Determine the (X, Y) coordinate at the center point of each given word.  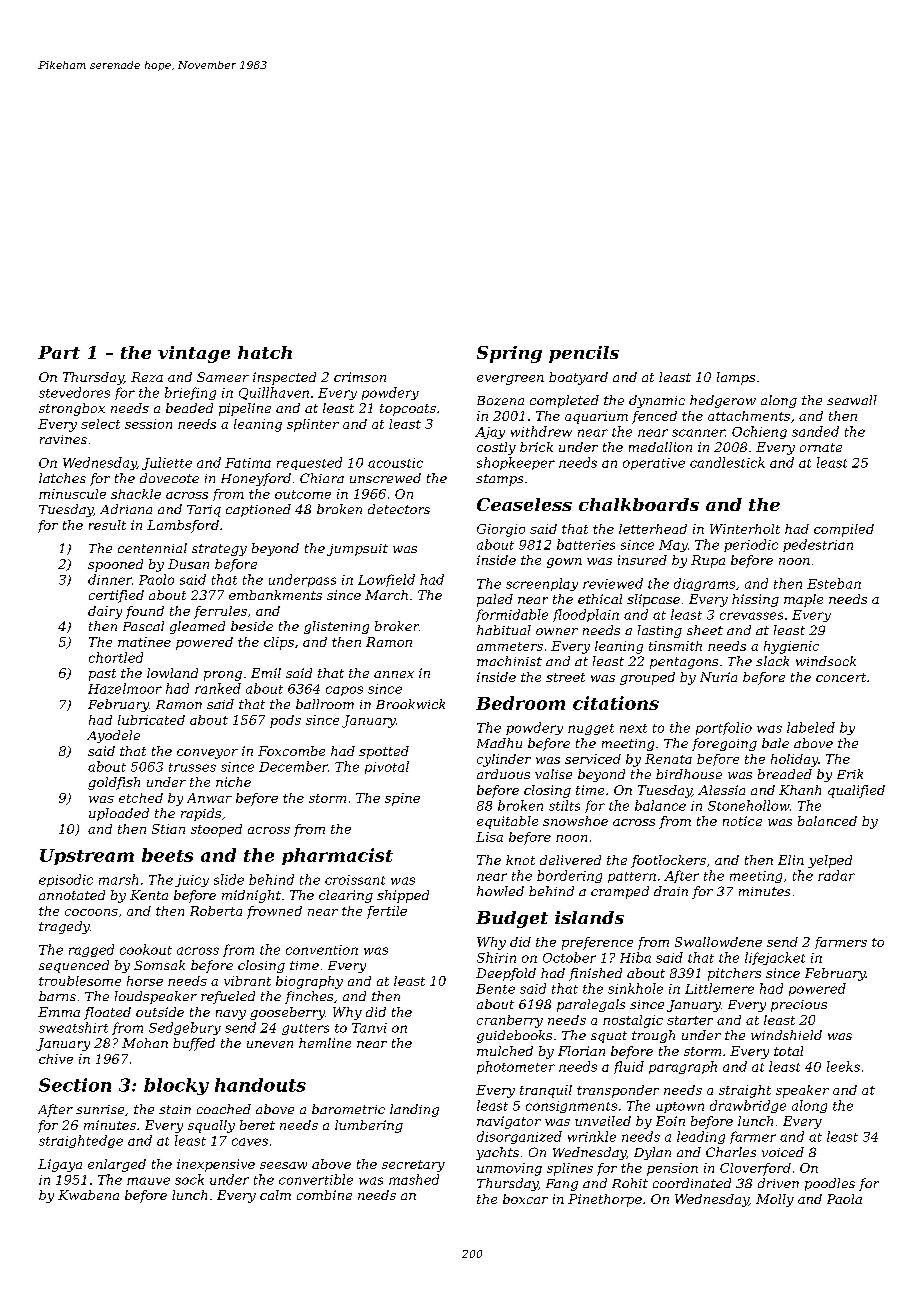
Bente (495, 989)
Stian (168, 829)
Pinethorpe (605, 1200)
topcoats (408, 410)
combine (324, 1195)
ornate (821, 447)
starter (690, 1020)
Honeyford (256, 479)
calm (275, 1195)
